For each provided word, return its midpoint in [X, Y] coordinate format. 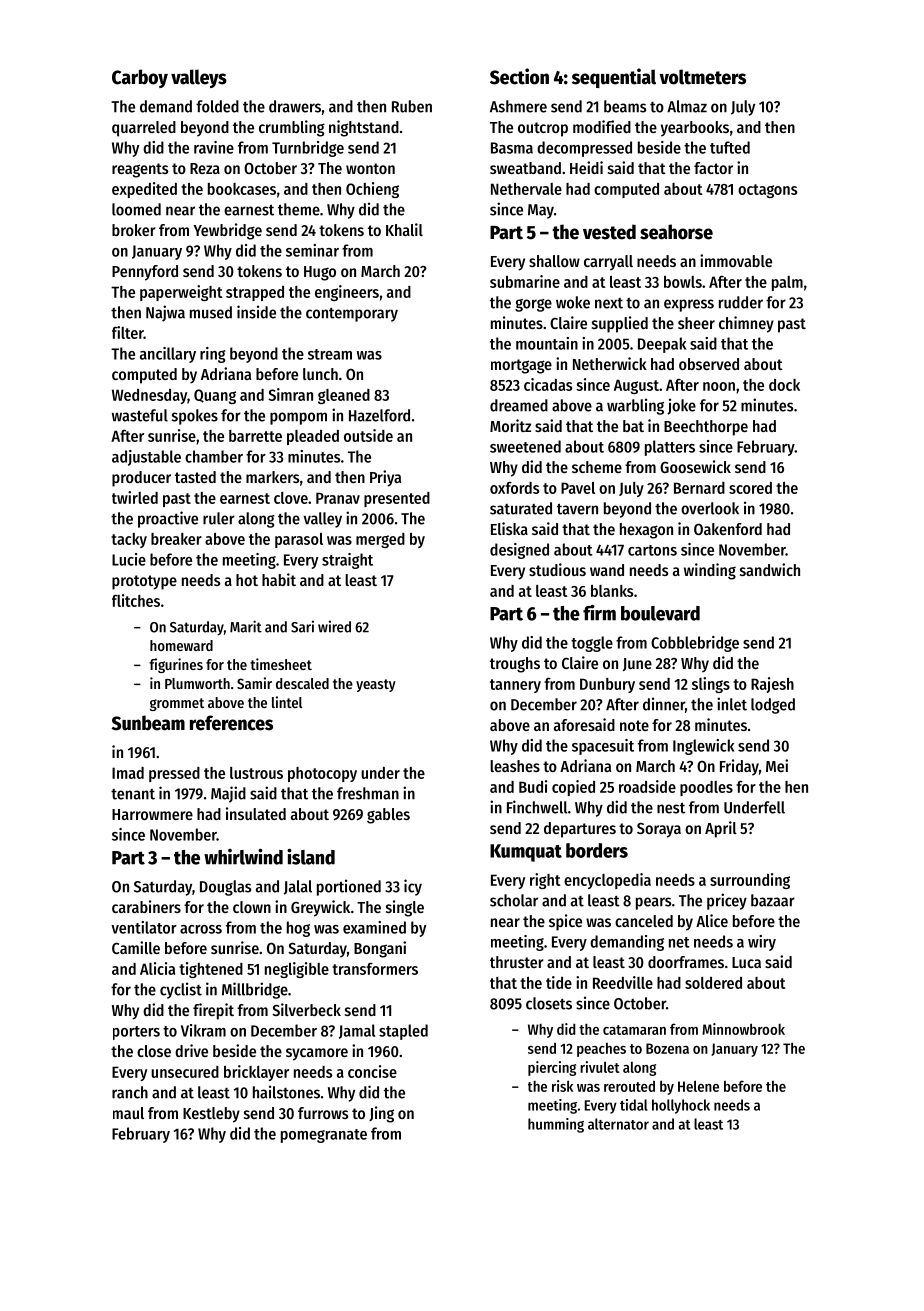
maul [128, 1113]
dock [784, 385]
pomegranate [324, 1136]
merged [380, 540]
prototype [144, 582]
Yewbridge [227, 231]
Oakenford [728, 529]
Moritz [510, 425]
